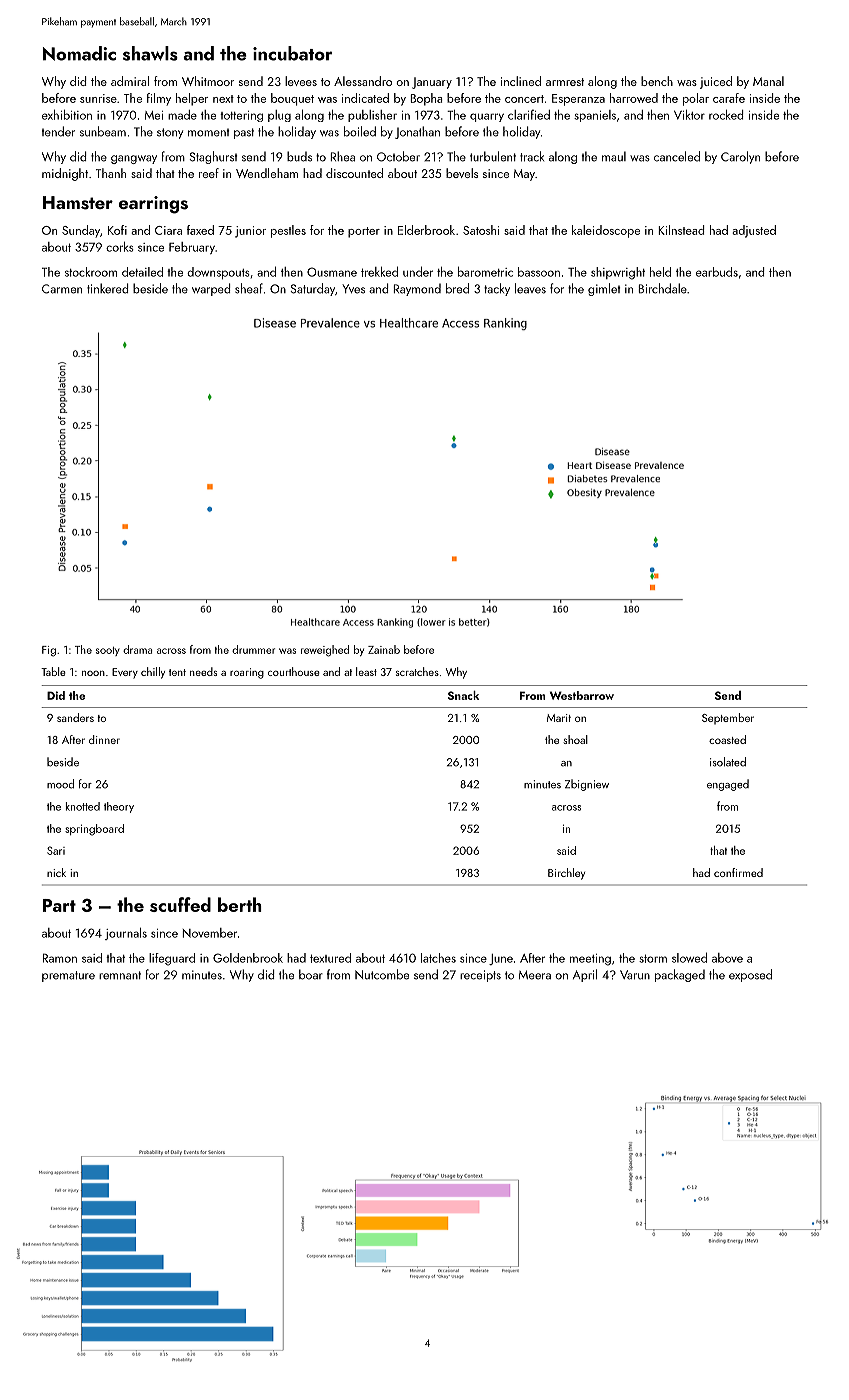 The image size is (849, 1400). Describe the element at coordinates (582, 695) in the document. I see `Westbarrow` at that location.
